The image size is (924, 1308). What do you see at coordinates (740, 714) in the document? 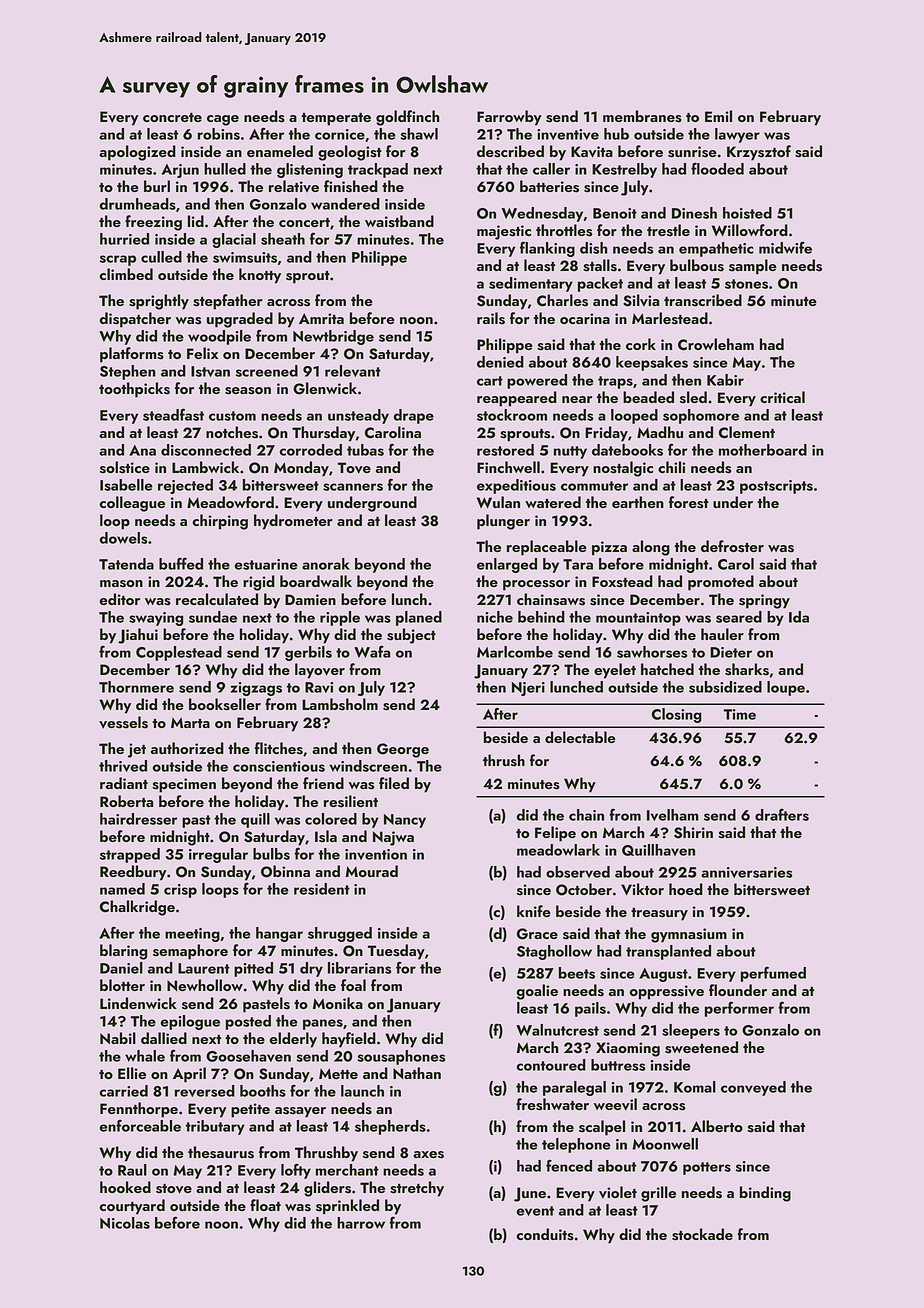
I see `Time` at bounding box center [740, 714].
